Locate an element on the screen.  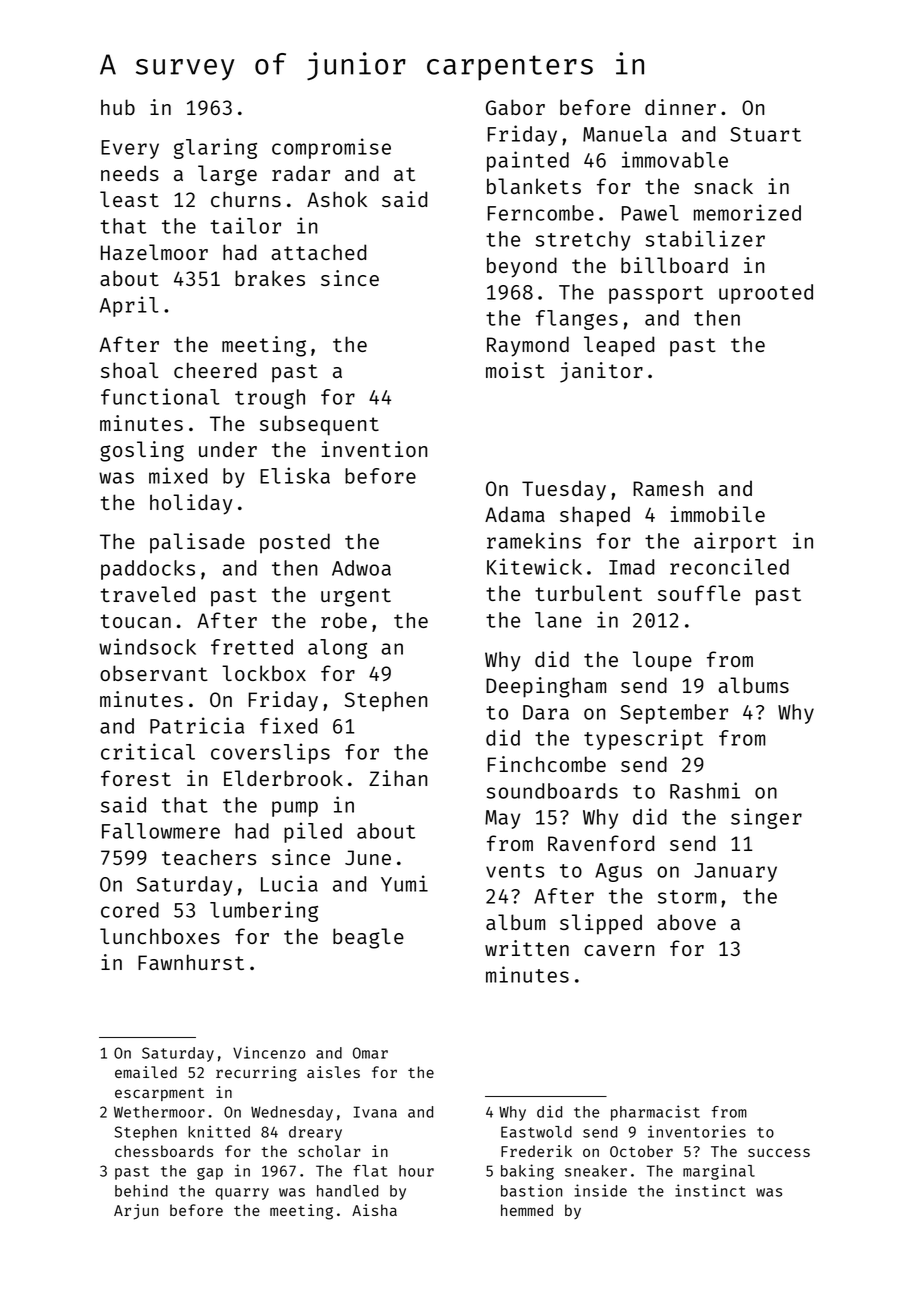
Gabor is located at coordinates (515, 107).
